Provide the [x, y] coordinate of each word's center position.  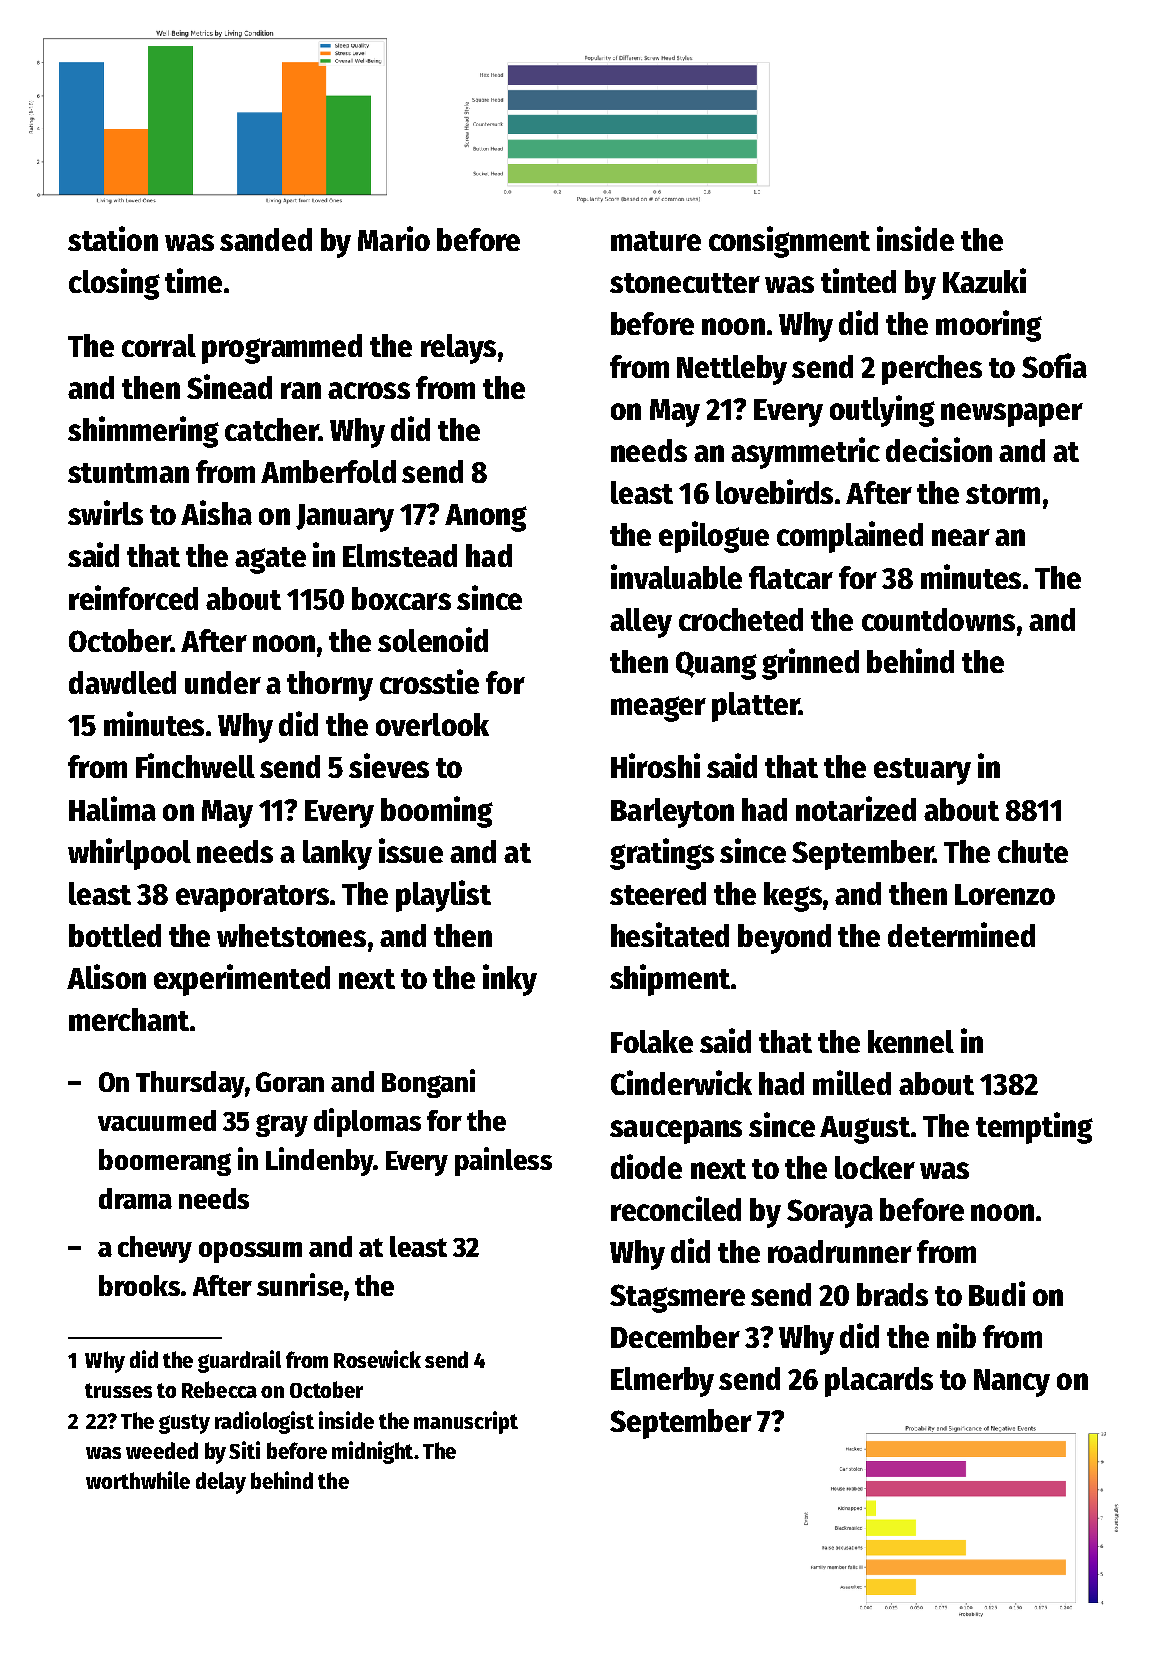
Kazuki [984, 280]
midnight [372, 1452]
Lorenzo [1005, 894]
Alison [106, 976]
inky [510, 980]
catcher [271, 429]
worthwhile [138, 1480]
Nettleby [732, 370]
